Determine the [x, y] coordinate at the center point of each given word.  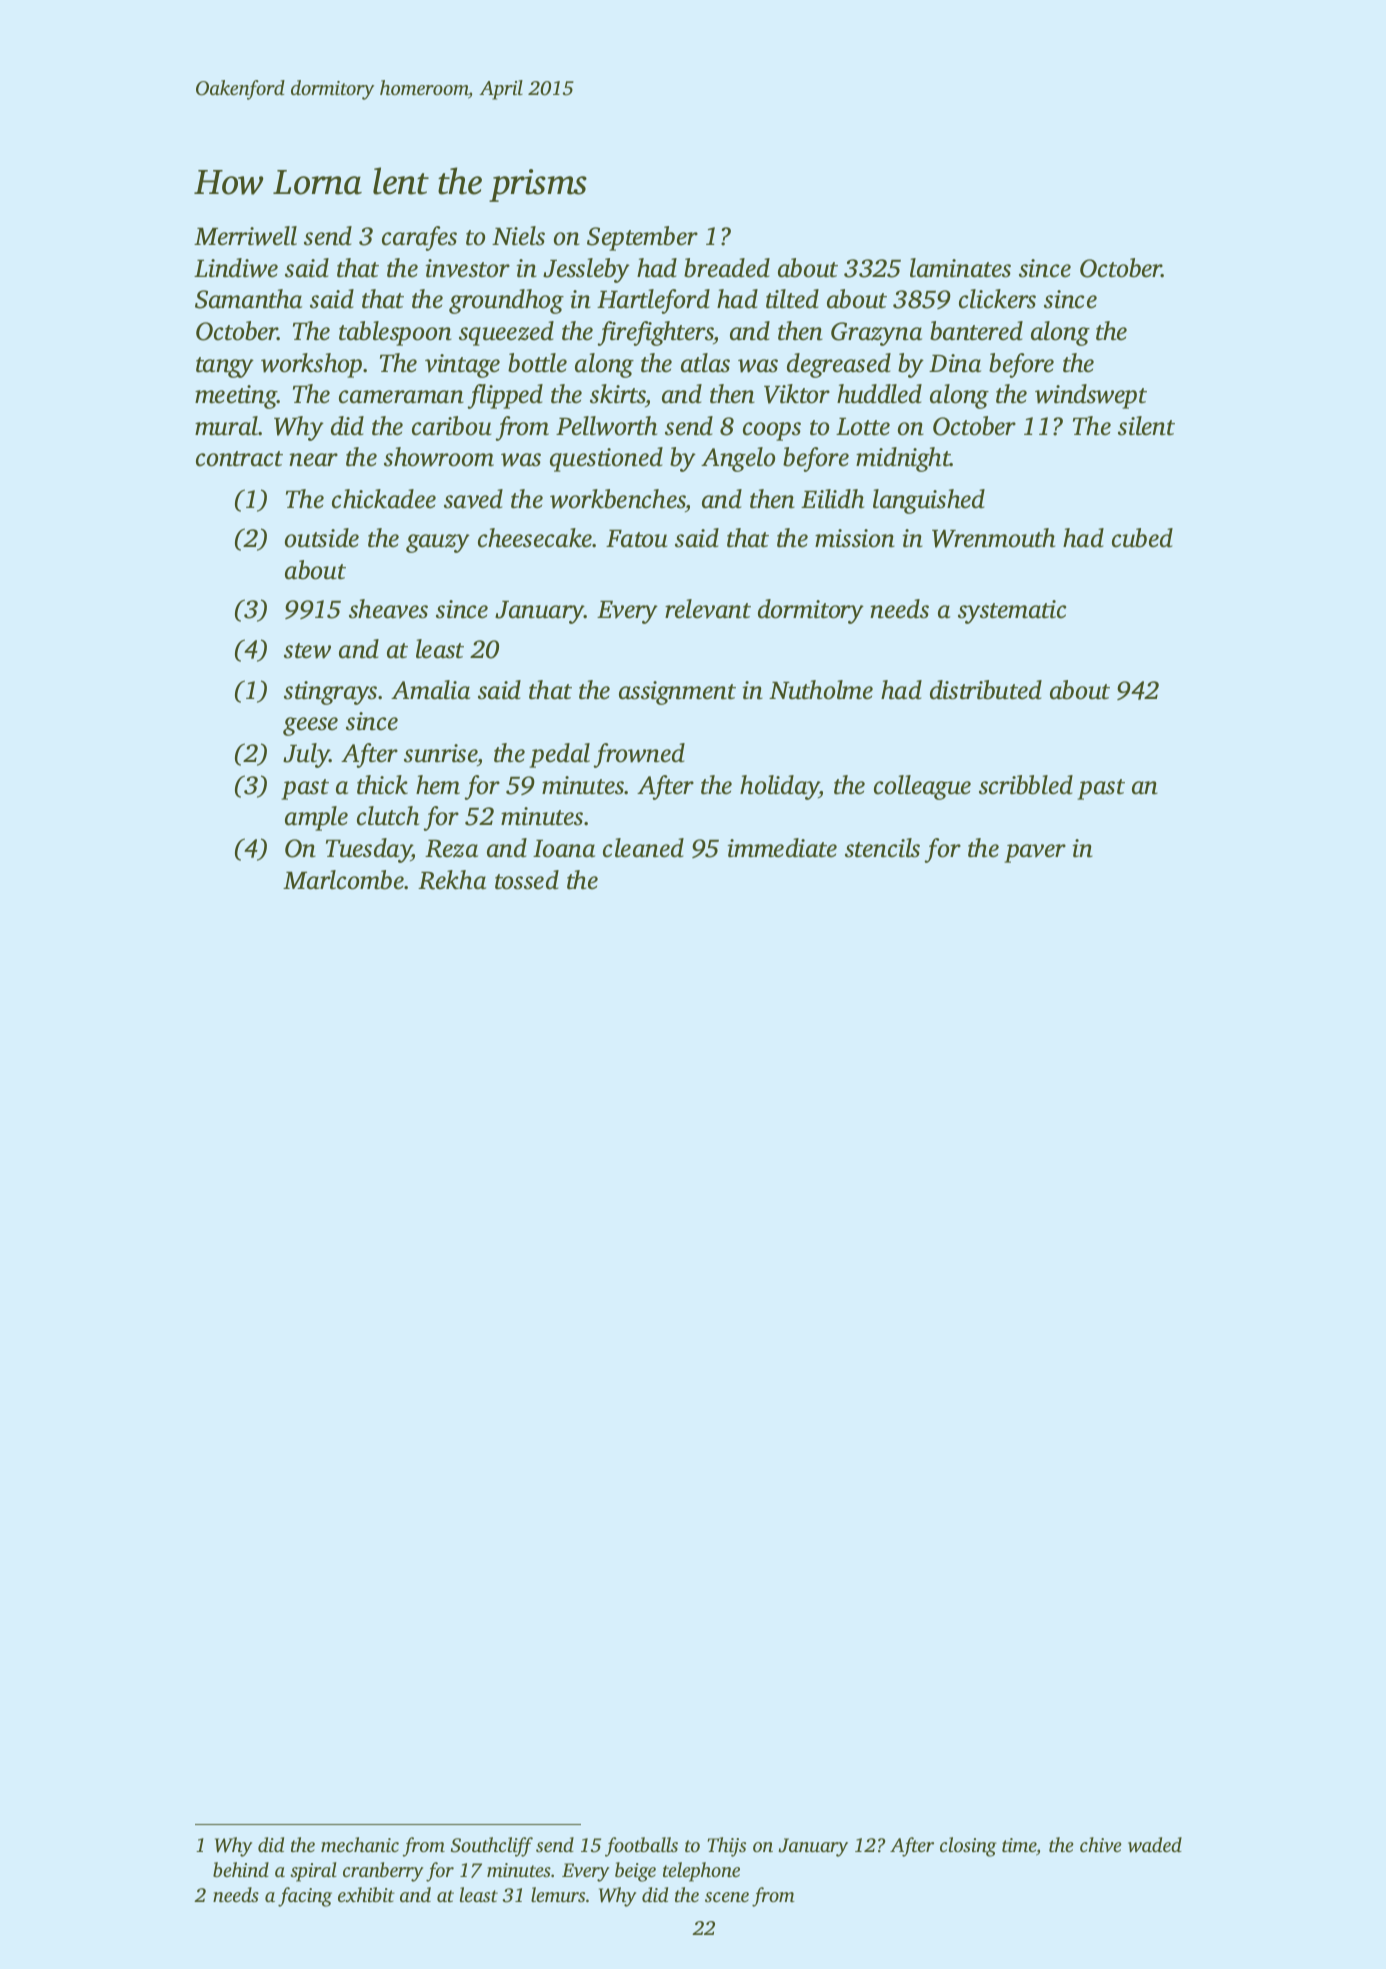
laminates [960, 268]
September [642, 238]
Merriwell [245, 236]
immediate [782, 848]
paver [1035, 853]
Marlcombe [344, 880]
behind [241, 1869]
